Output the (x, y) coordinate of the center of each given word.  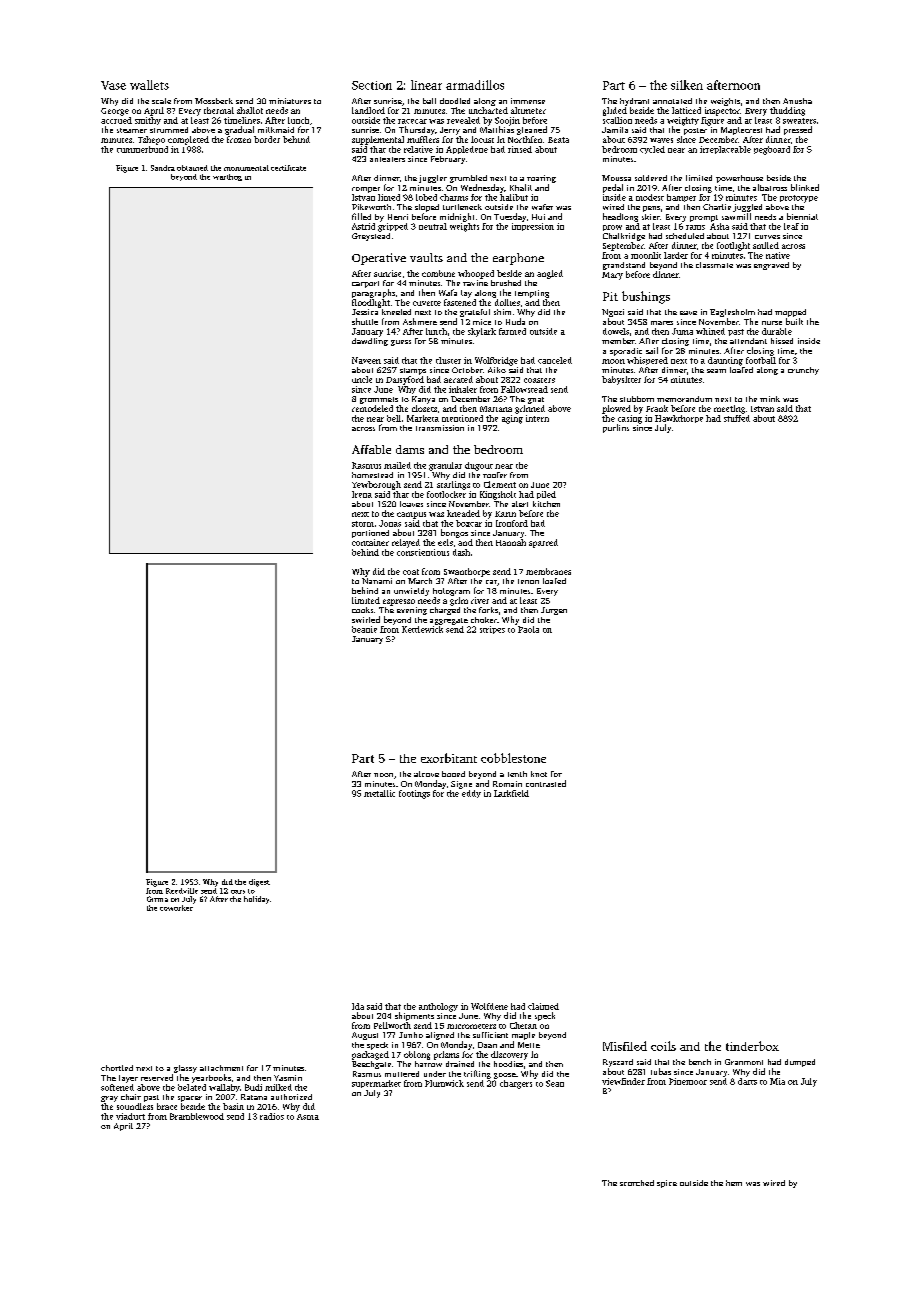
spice (667, 1184)
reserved (157, 1077)
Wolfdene (489, 1006)
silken (687, 85)
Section (372, 85)
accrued (116, 120)
